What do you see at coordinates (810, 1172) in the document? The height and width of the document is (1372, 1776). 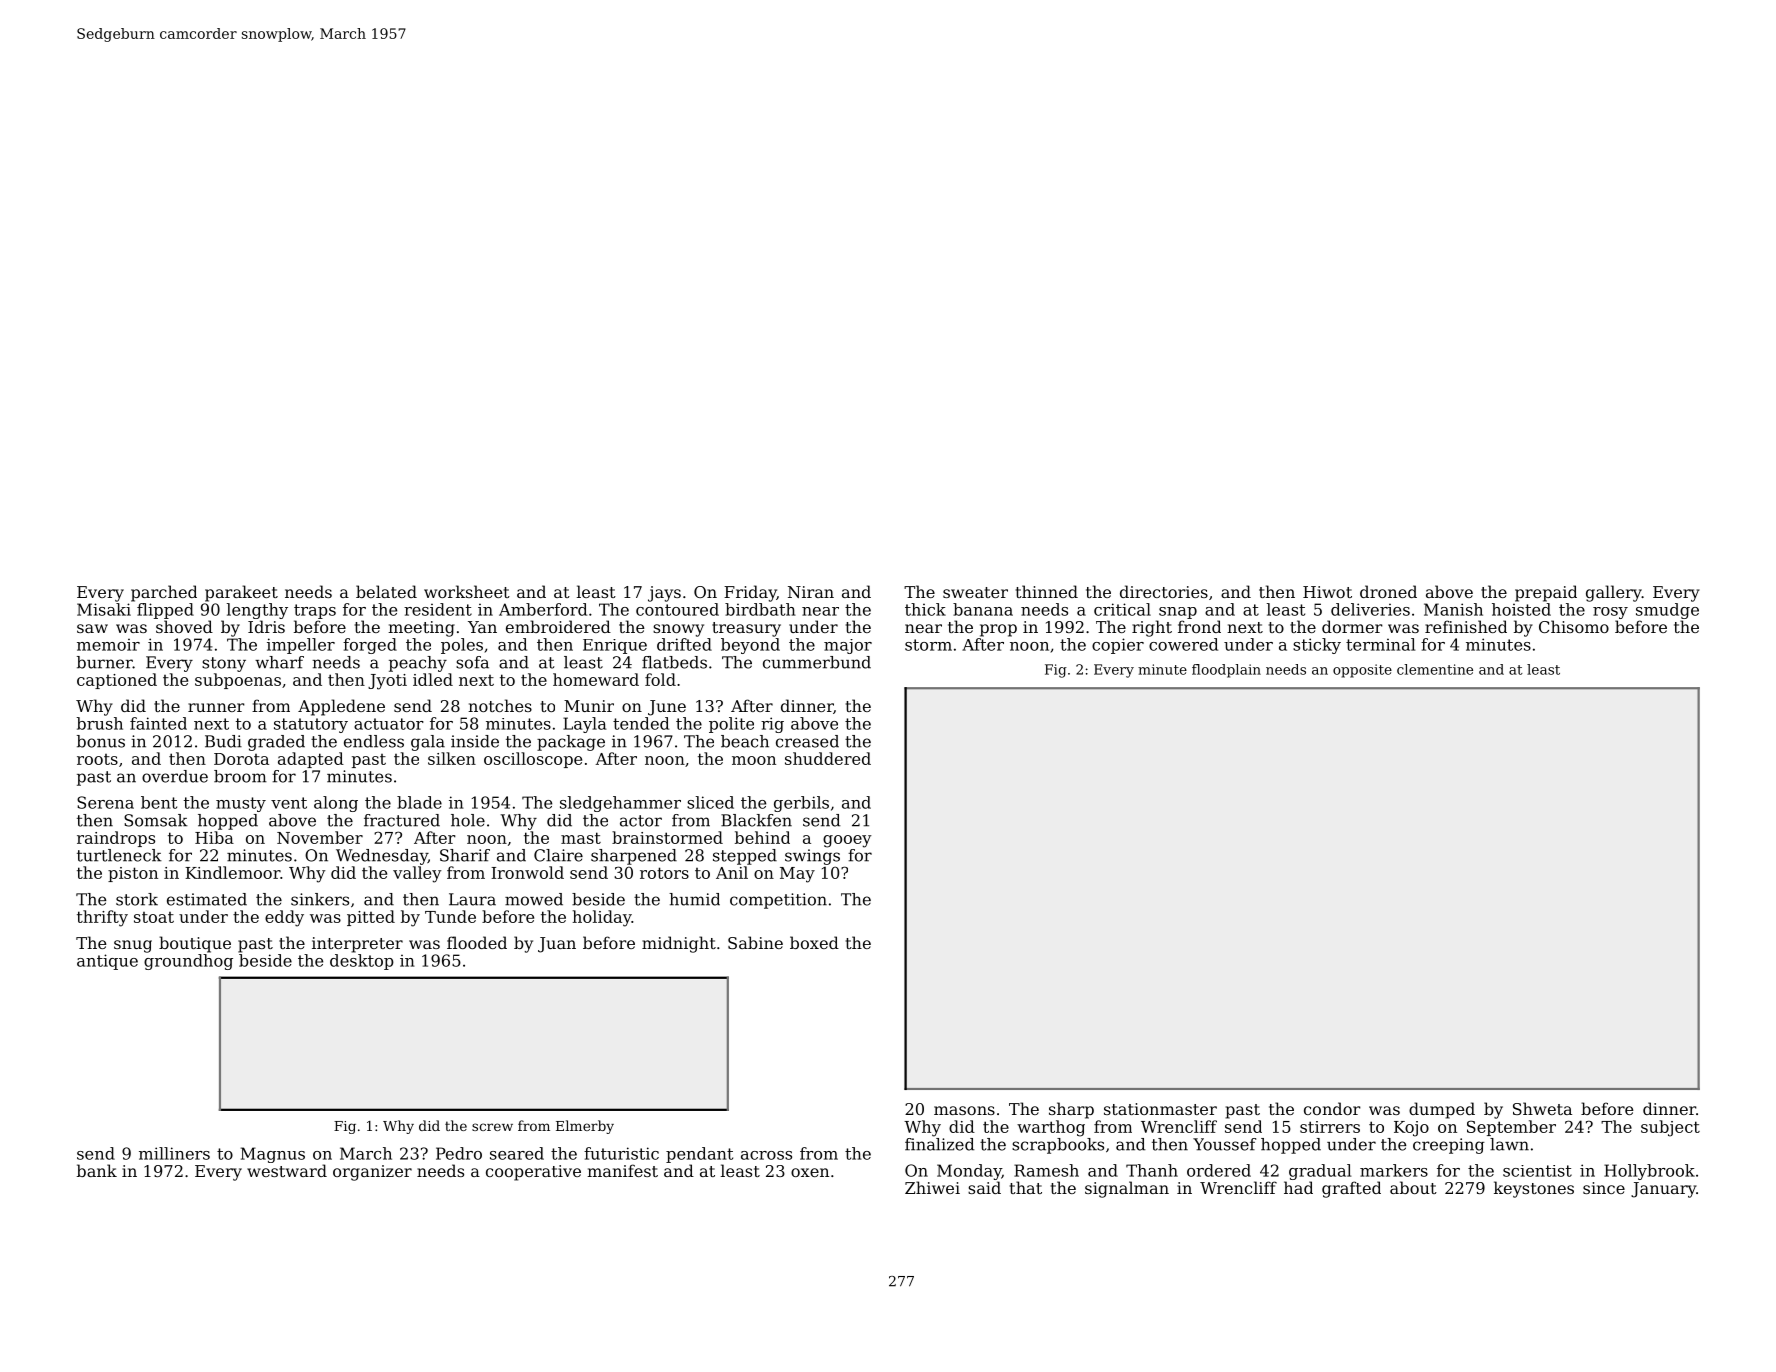 I see `oxen` at bounding box center [810, 1172].
